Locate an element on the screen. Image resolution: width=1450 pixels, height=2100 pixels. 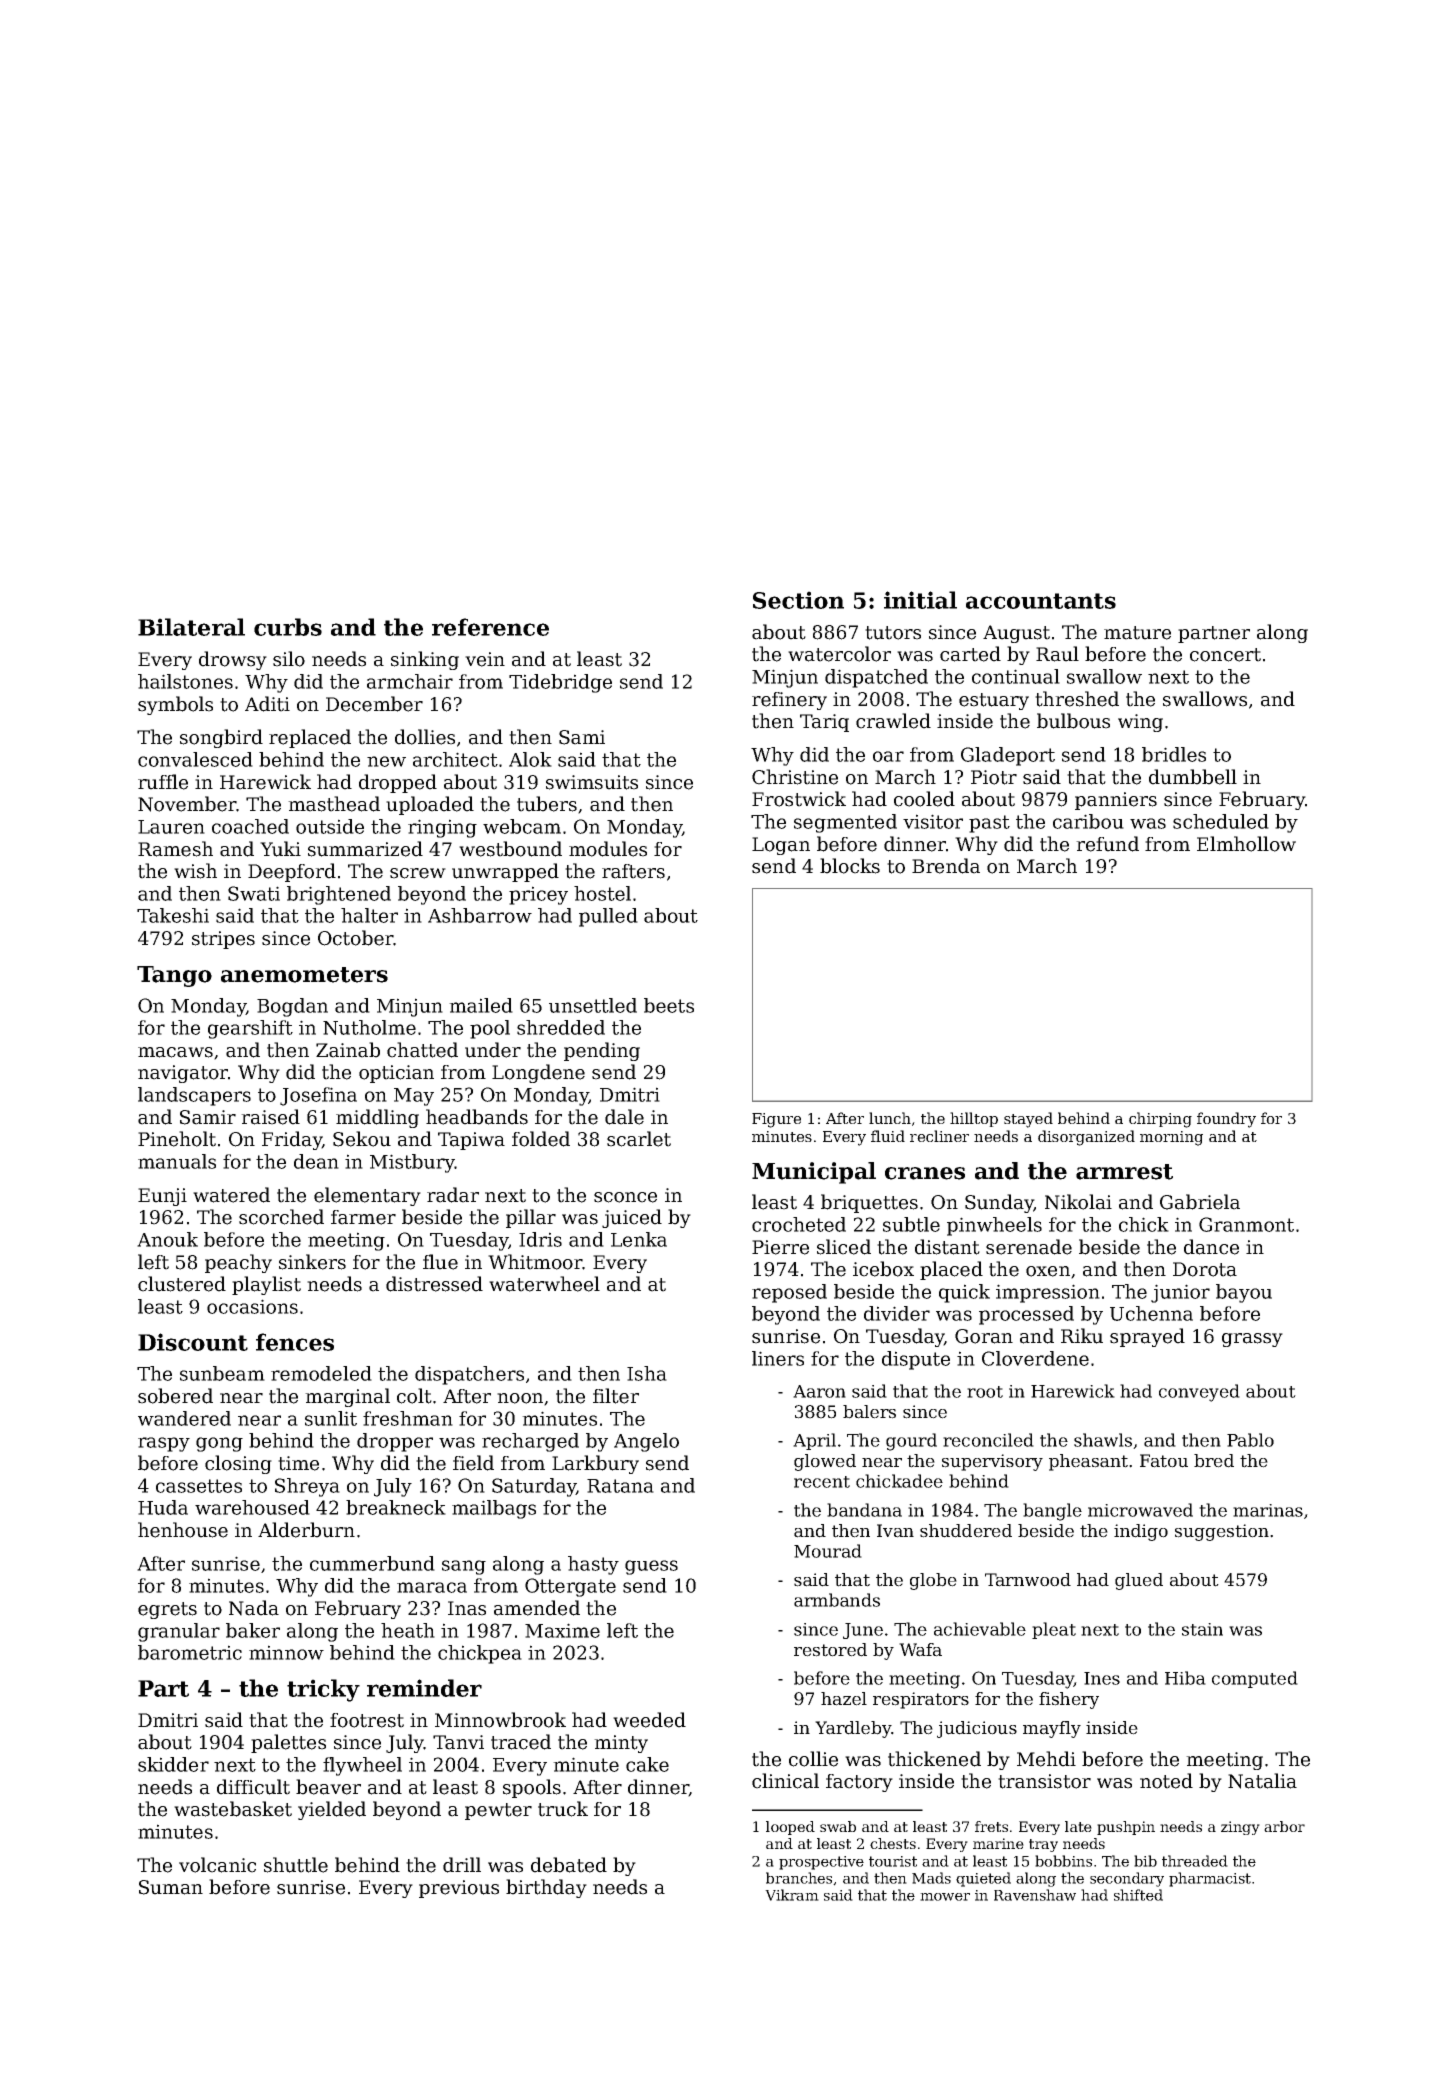
past is located at coordinates (989, 824).
